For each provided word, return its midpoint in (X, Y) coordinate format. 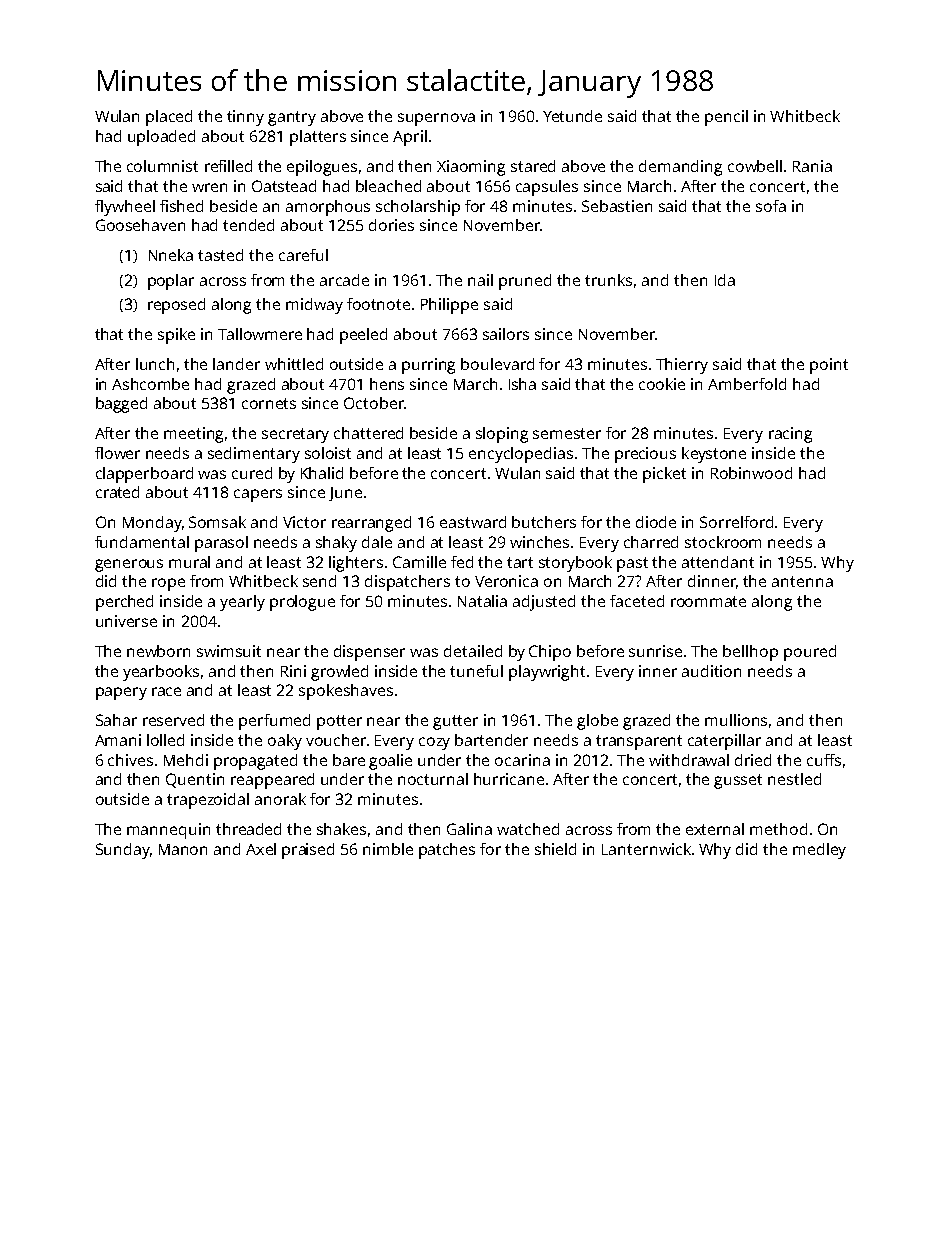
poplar (171, 282)
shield (555, 849)
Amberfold (747, 384)
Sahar (116, 720)
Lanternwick (646, 849)
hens (387, 384)
